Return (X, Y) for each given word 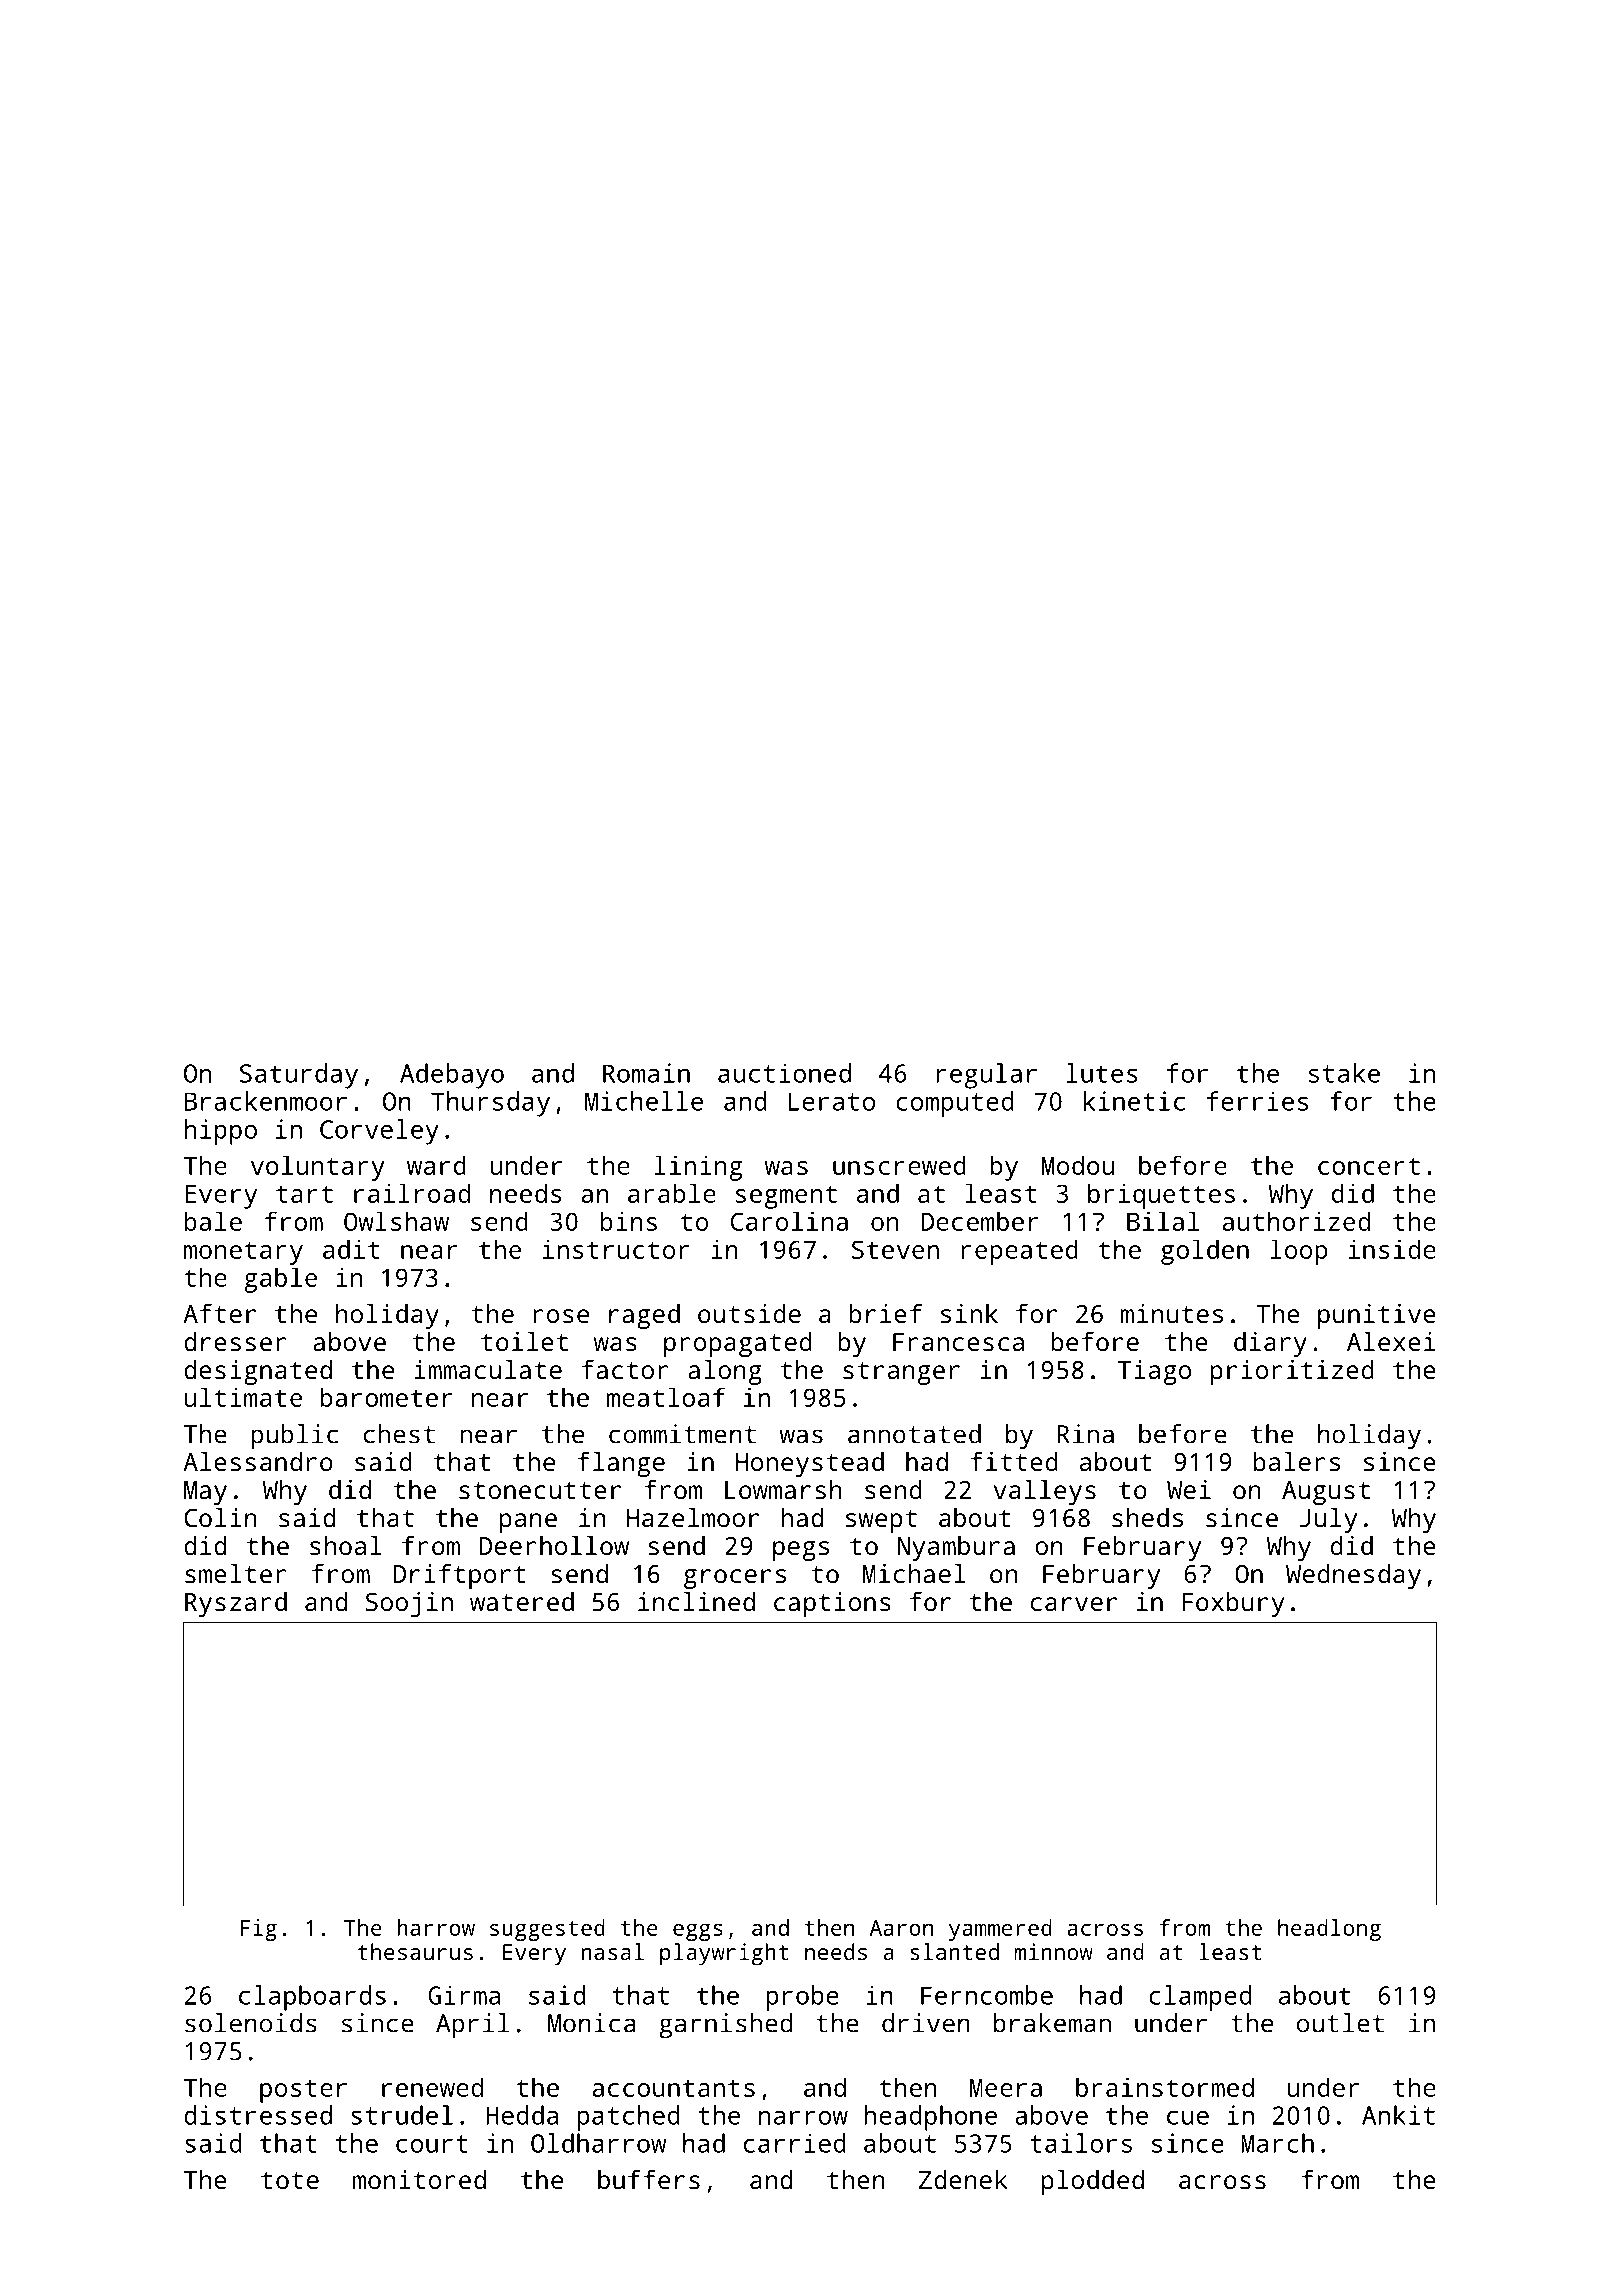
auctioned (784, 1073)
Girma (464, 1995)
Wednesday (1353, 1576)
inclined (696, 1601)
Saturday (299, 1076)
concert (1369, 1166)
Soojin (409, 1604)
